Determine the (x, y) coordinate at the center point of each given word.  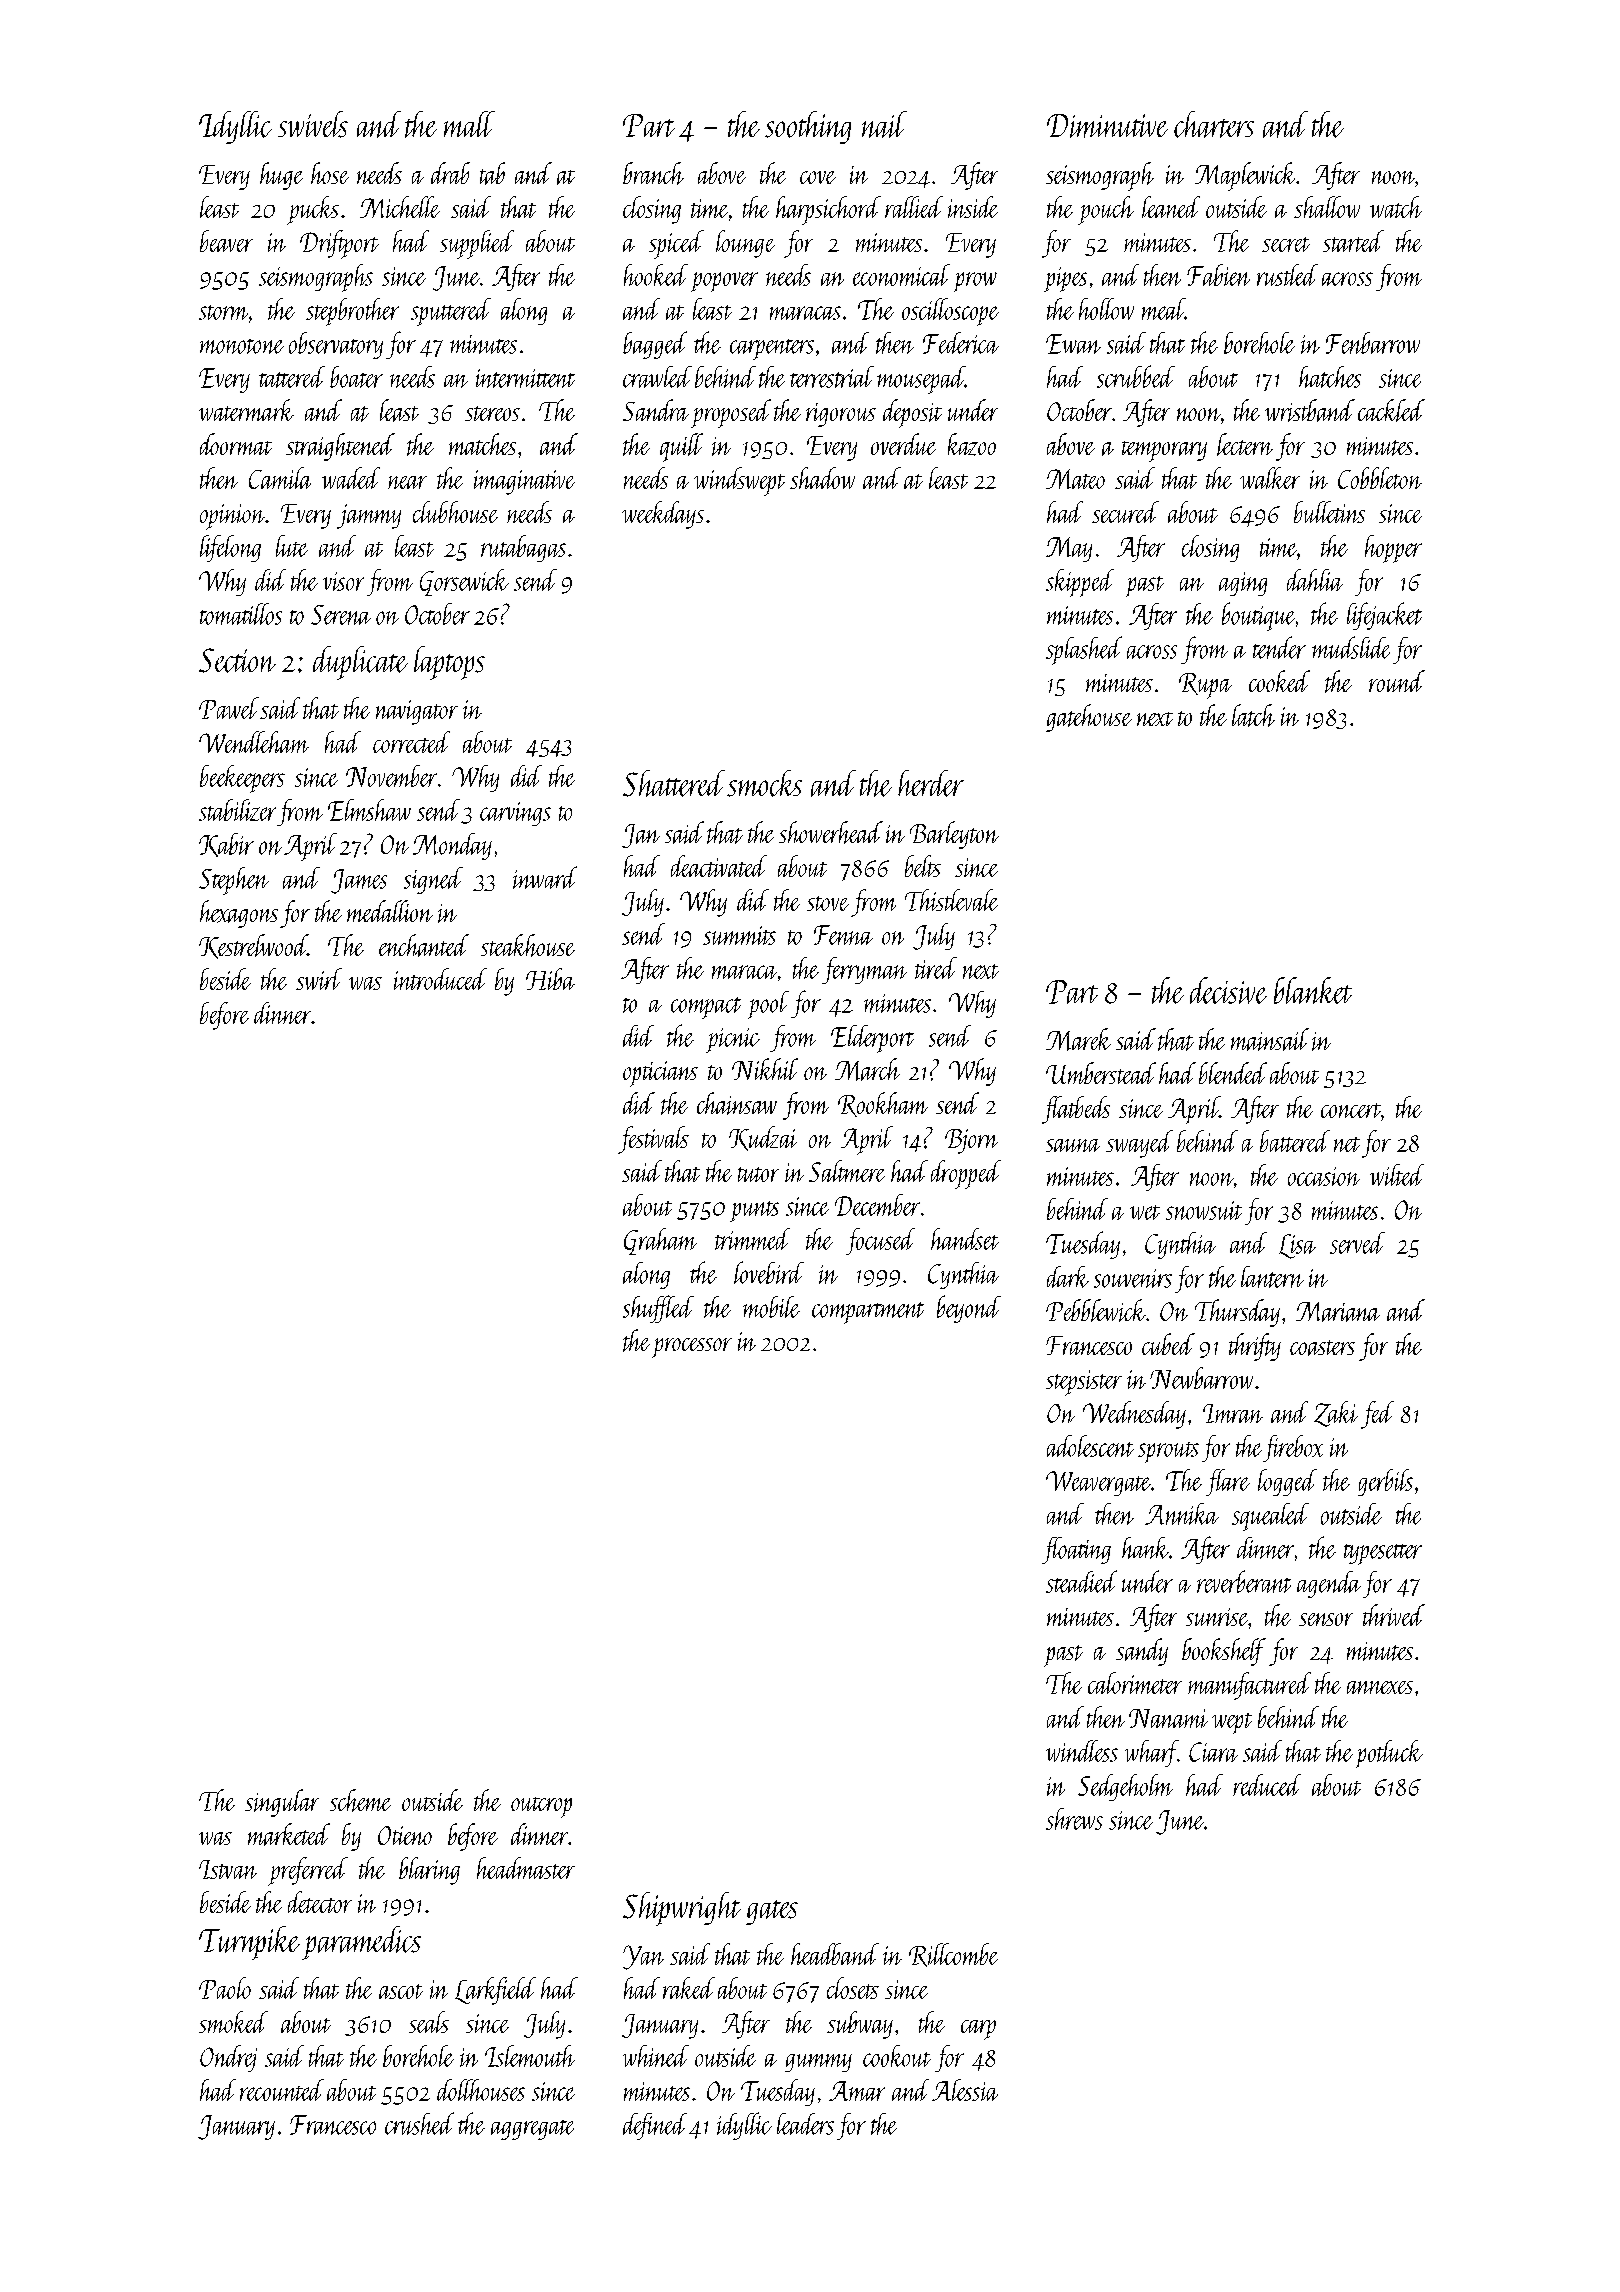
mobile (771, 1307)
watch (1396, 207)
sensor (1326, 1619)
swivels (313, 124)
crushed (419, 2123)
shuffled (658, 1309)
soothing (808, 127)
